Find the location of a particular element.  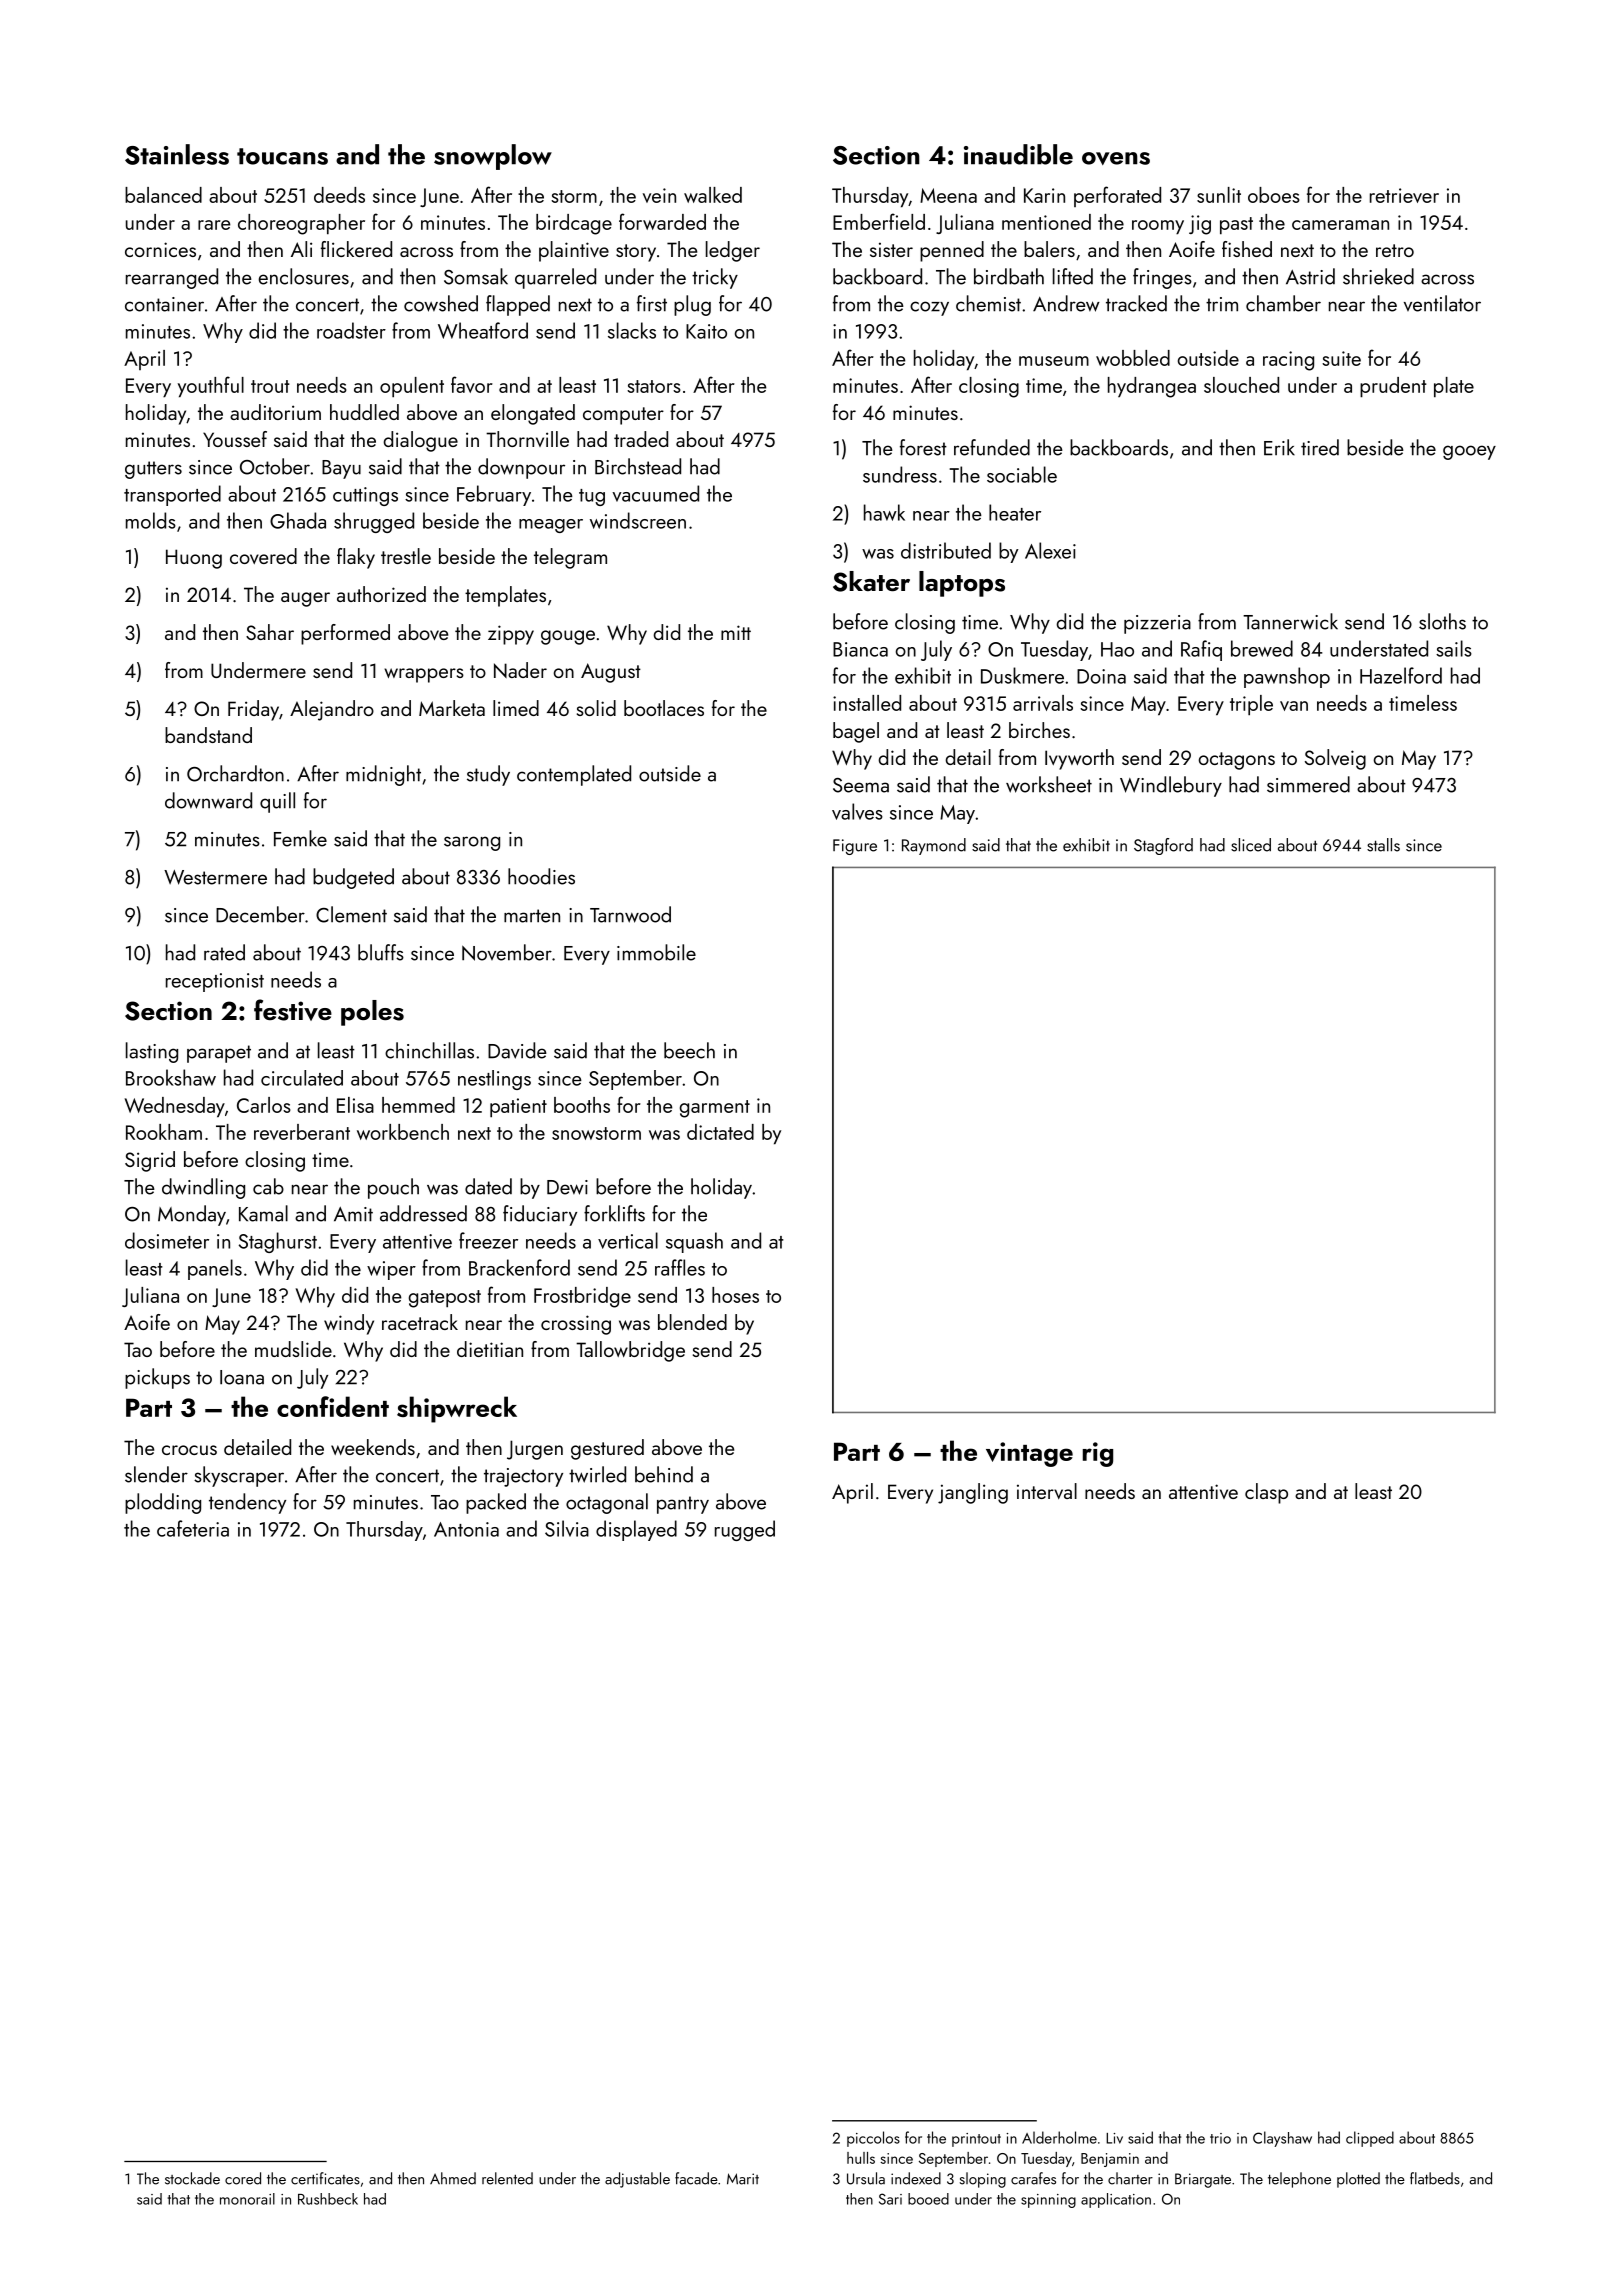

Ioana is located at coordinates (242, 1377).
